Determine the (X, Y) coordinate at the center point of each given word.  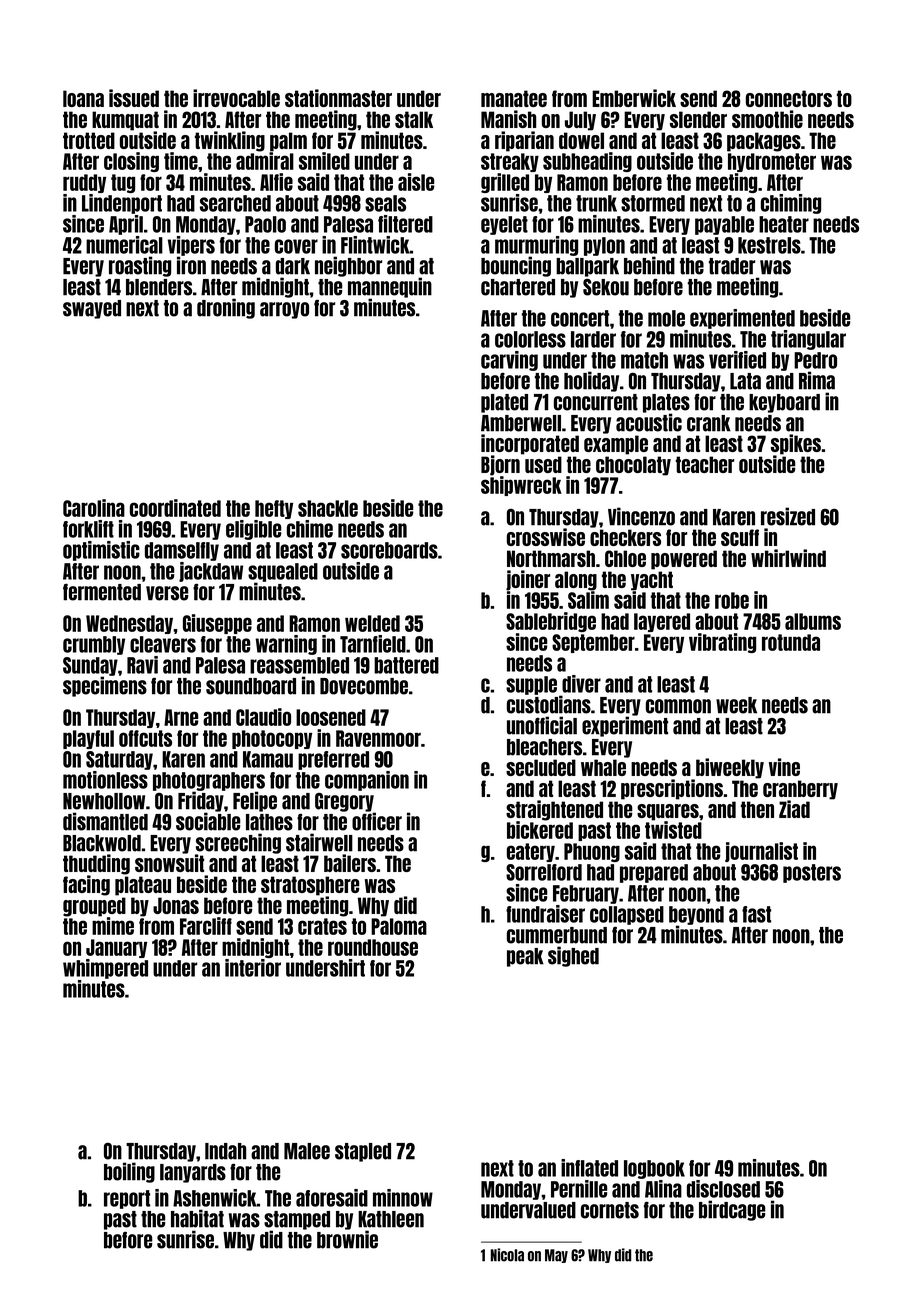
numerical (124, 245)
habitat (197, 1218)
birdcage (732, 1210)
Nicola (507, 1255)
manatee (514, 98)
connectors (789, 98)
